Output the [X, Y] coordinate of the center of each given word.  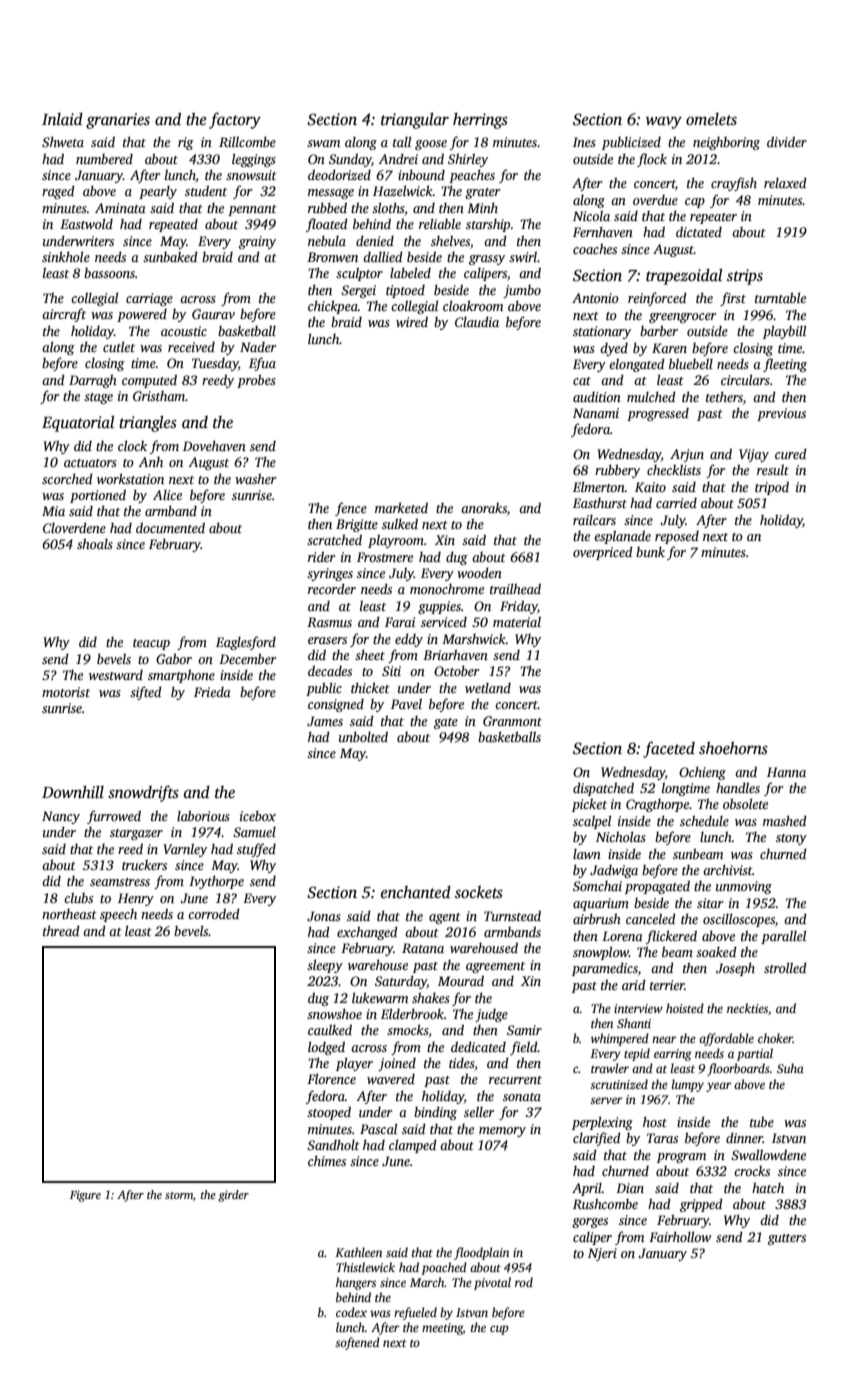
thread [61, 930]
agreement [495, 967]
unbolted [363, 736]
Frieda [212, 692]
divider [787, 141]
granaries [118, 121]
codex [351, 1312]
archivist [728, 869]
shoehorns [733, 748]
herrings [480, 121]
